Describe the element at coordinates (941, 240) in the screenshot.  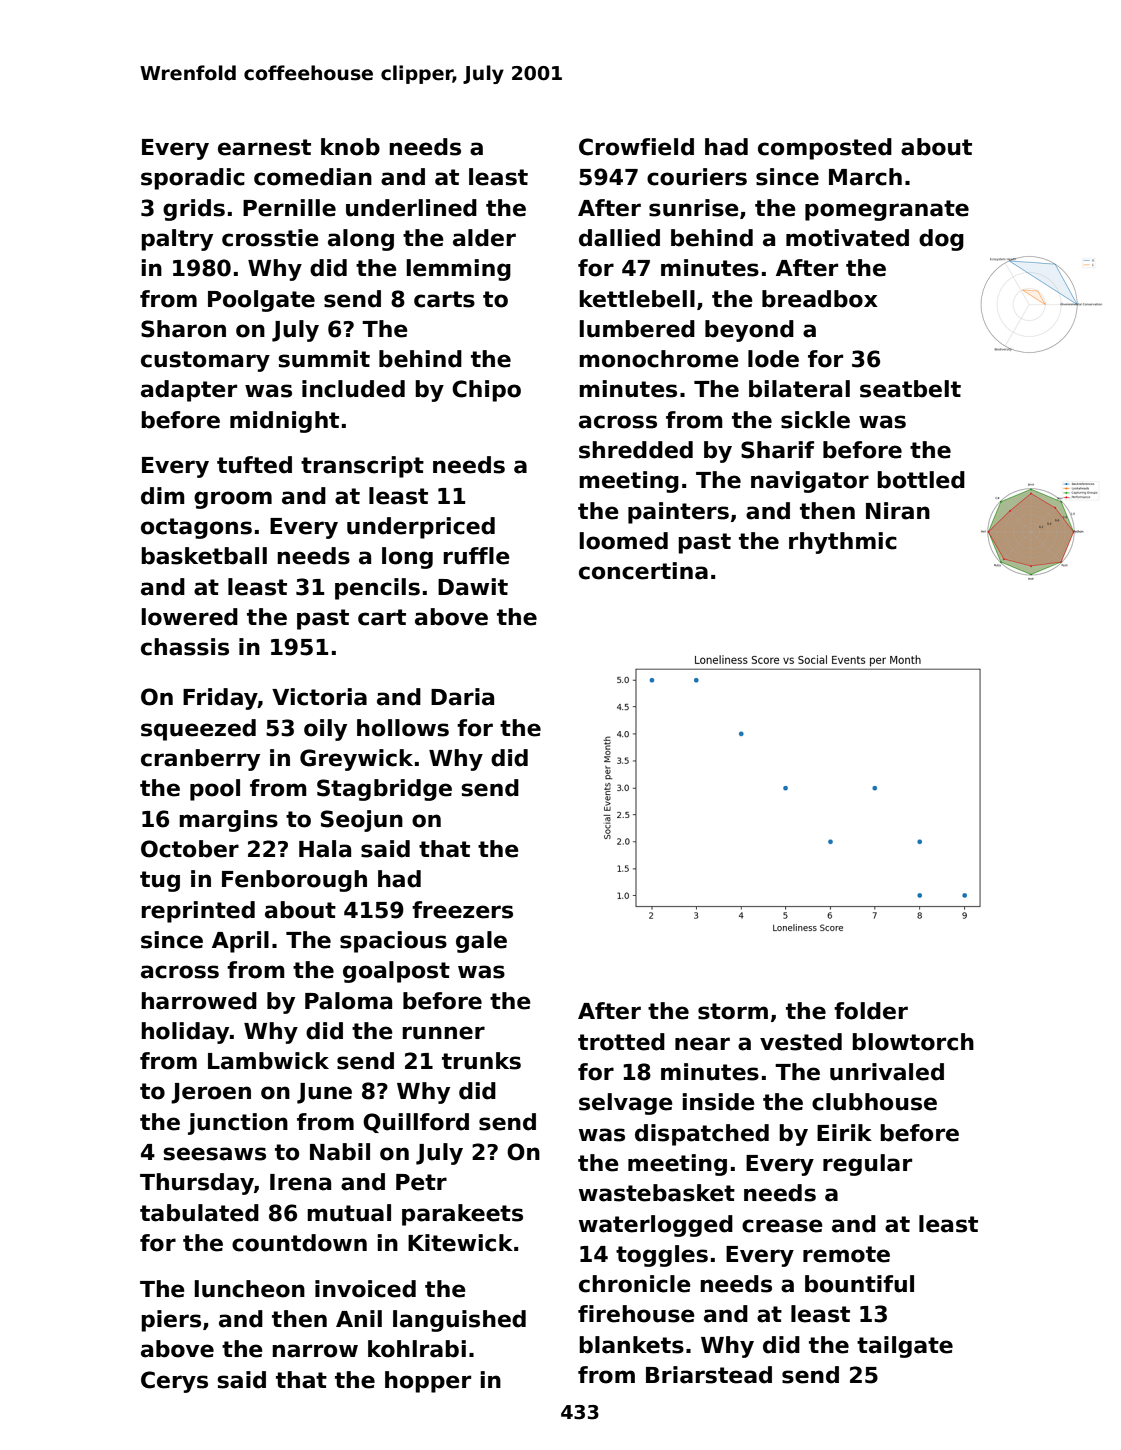
I see `dog` at that location.
